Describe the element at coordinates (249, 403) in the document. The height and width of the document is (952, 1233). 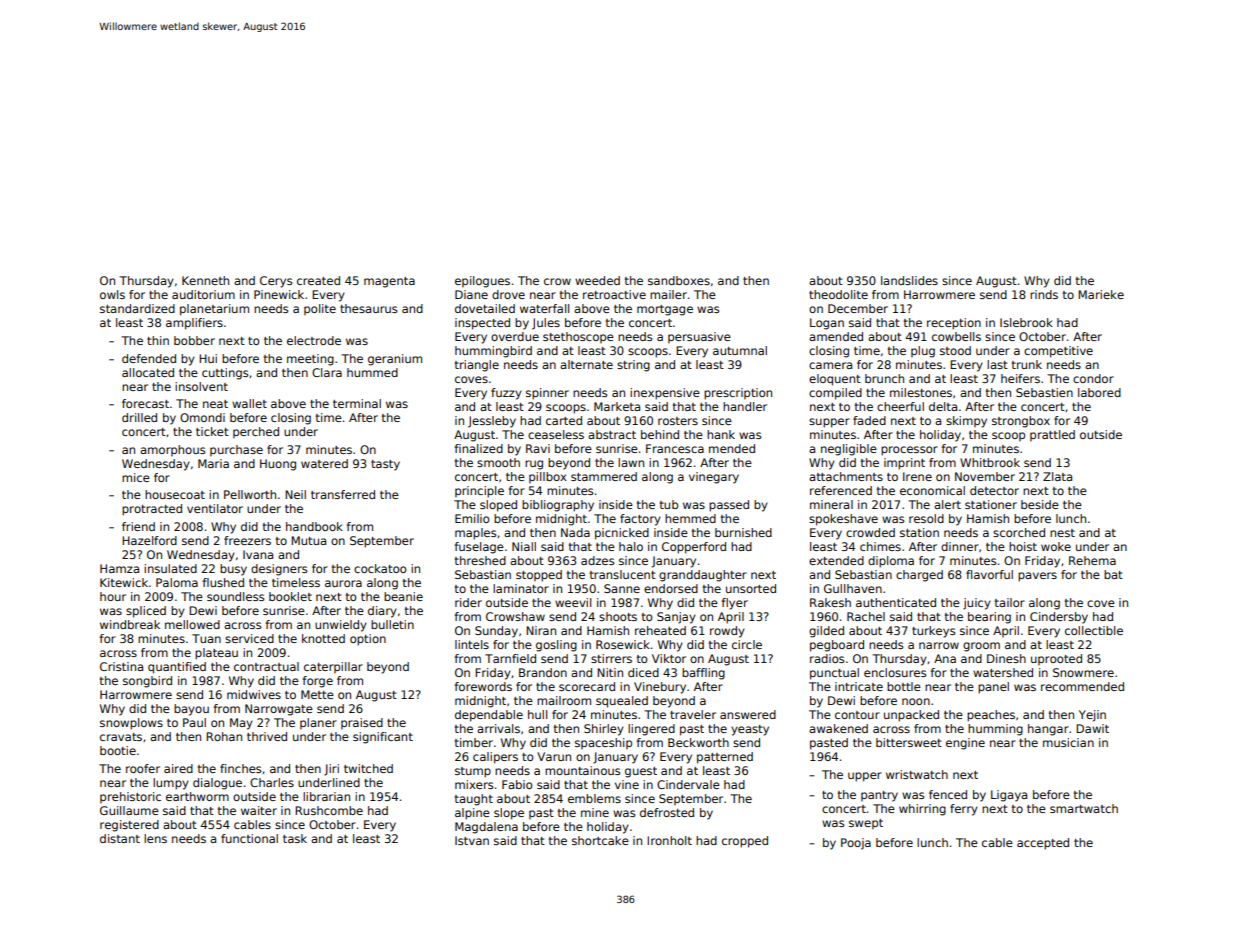
I see `wallet` at that location.
